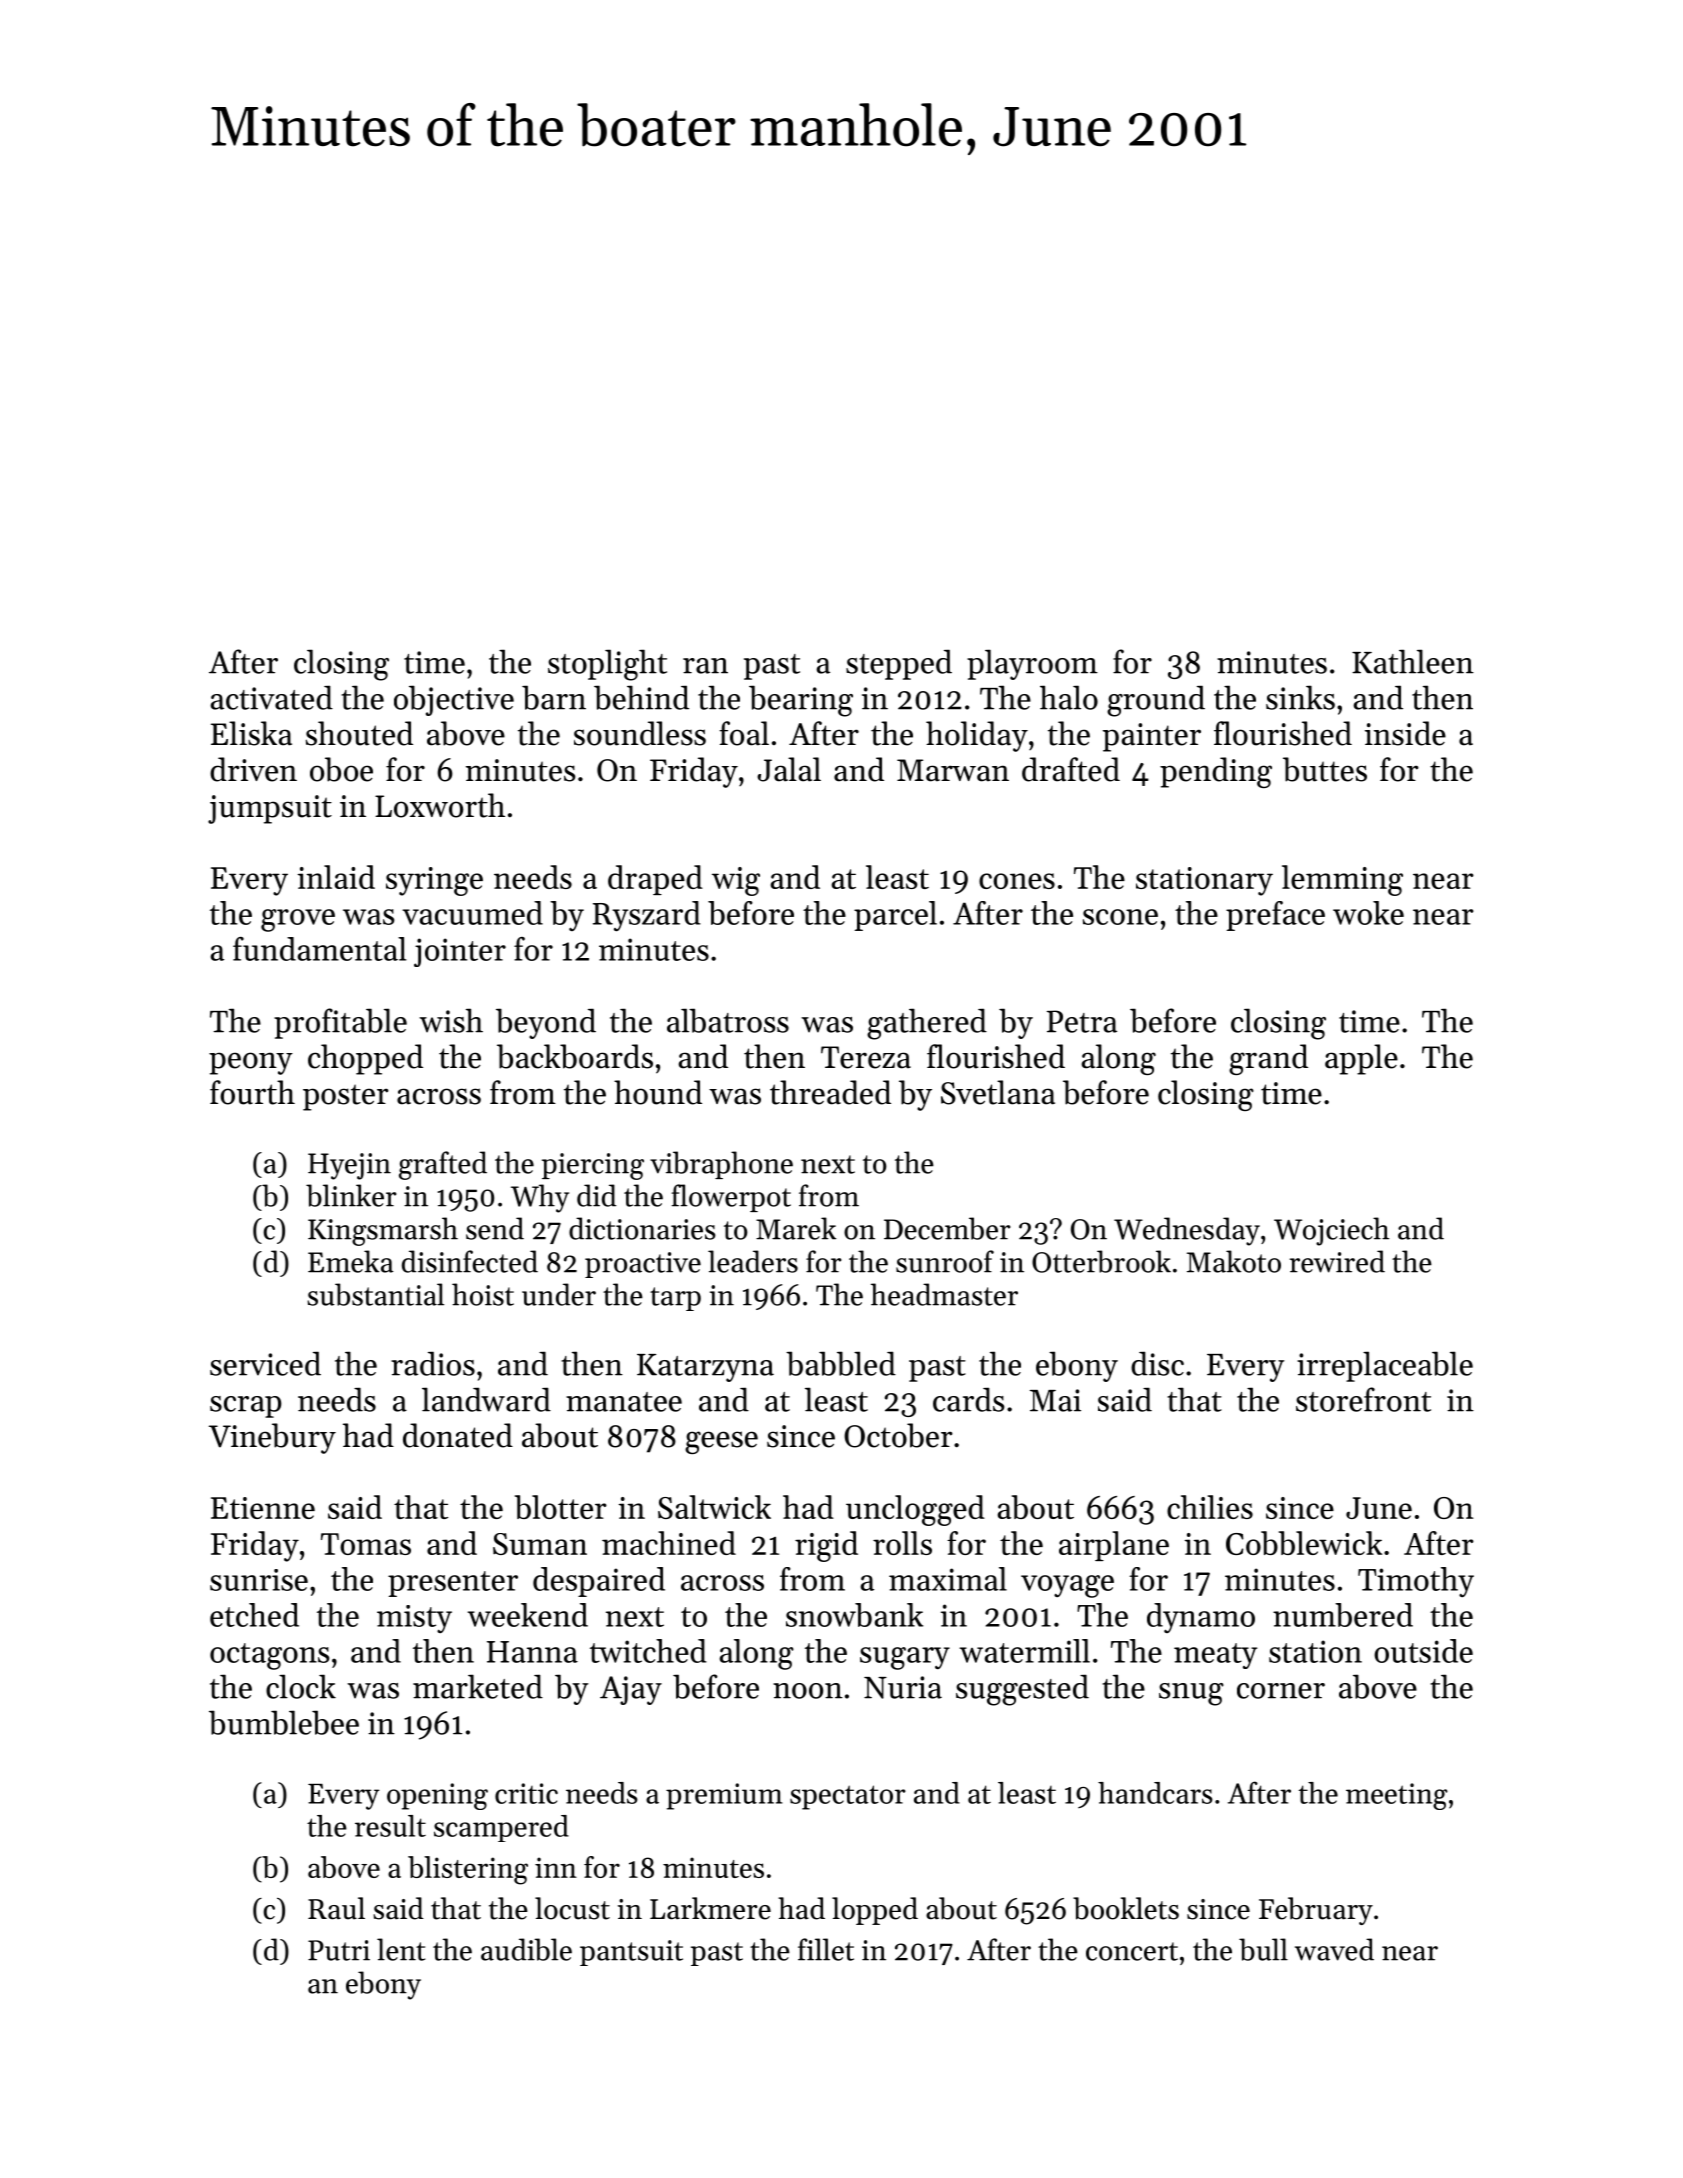 Image resolution: width=1683 pixels, height=2178 pixels. I want to click on Marwan, so click(953, 770).
